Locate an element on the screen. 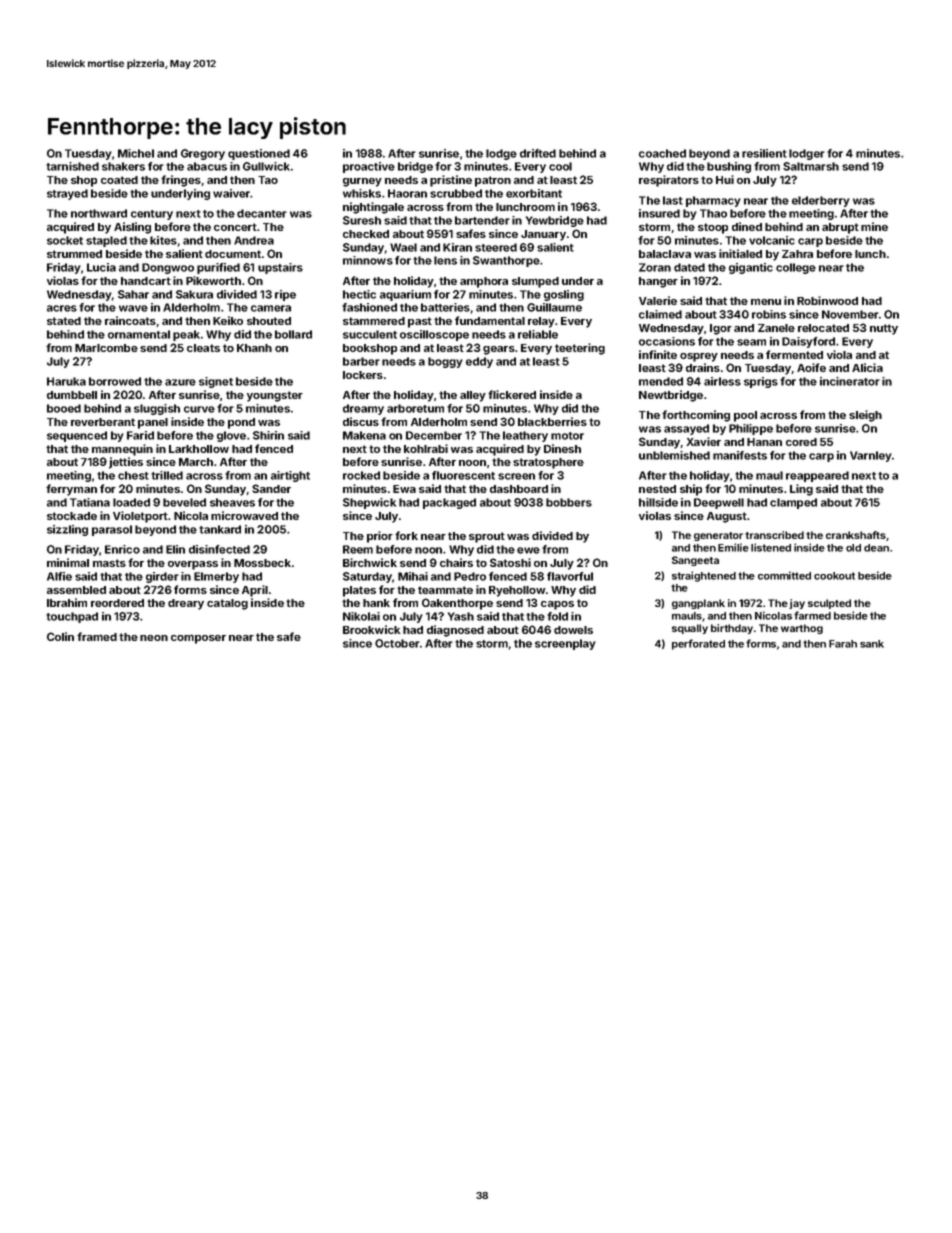 The image size is (952, 1233). November is located at coordinates (850, 314).
